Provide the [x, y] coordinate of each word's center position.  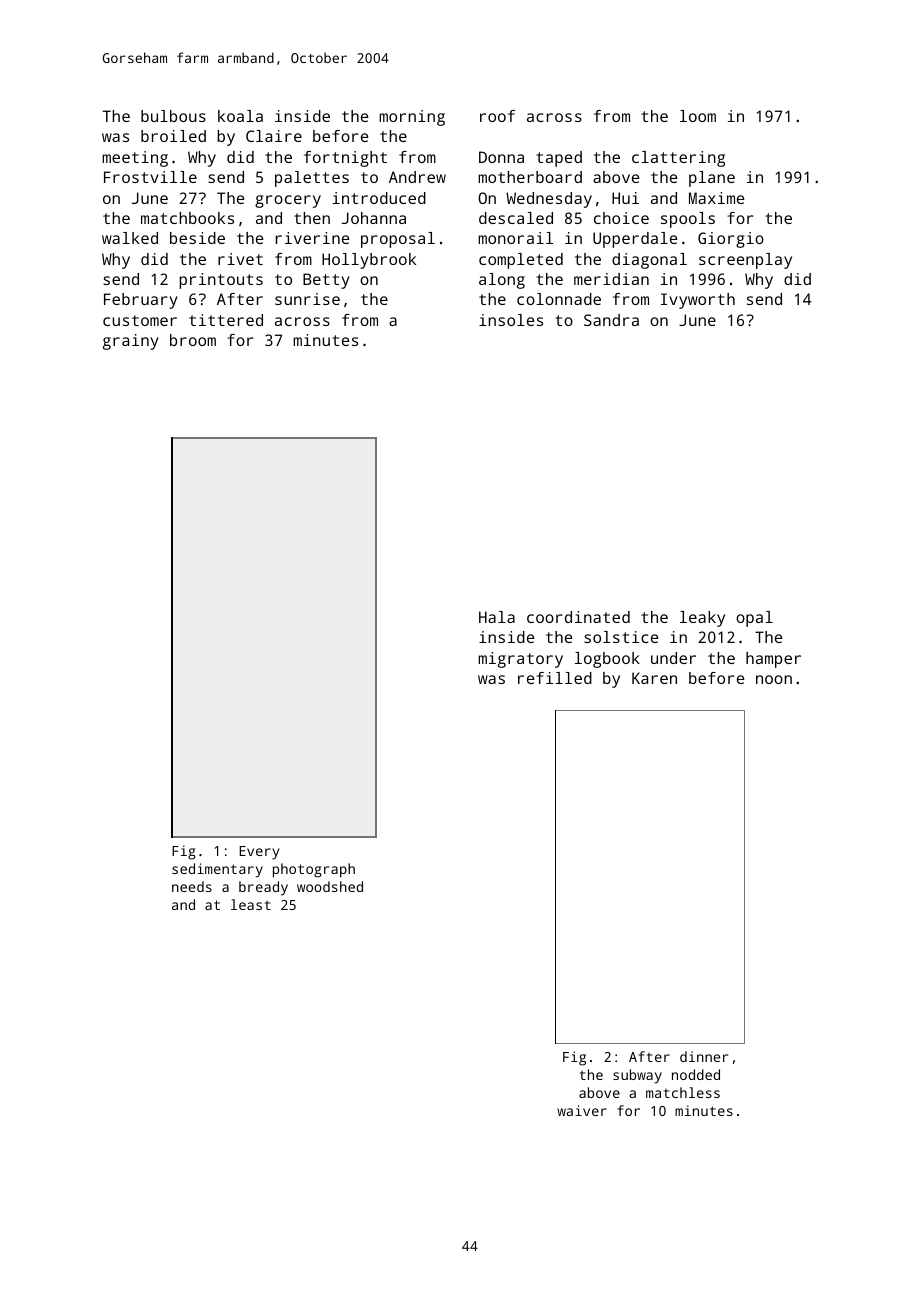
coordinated [578, 617]
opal [754, 619]
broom [193, 340]
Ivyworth [698, 301]
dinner [704, 1056]
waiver [582, 1110]
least [251, 904]
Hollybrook [369, 261]
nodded [696, 1074]
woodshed [330, 886]
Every [259, 853]
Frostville [150, 177]
